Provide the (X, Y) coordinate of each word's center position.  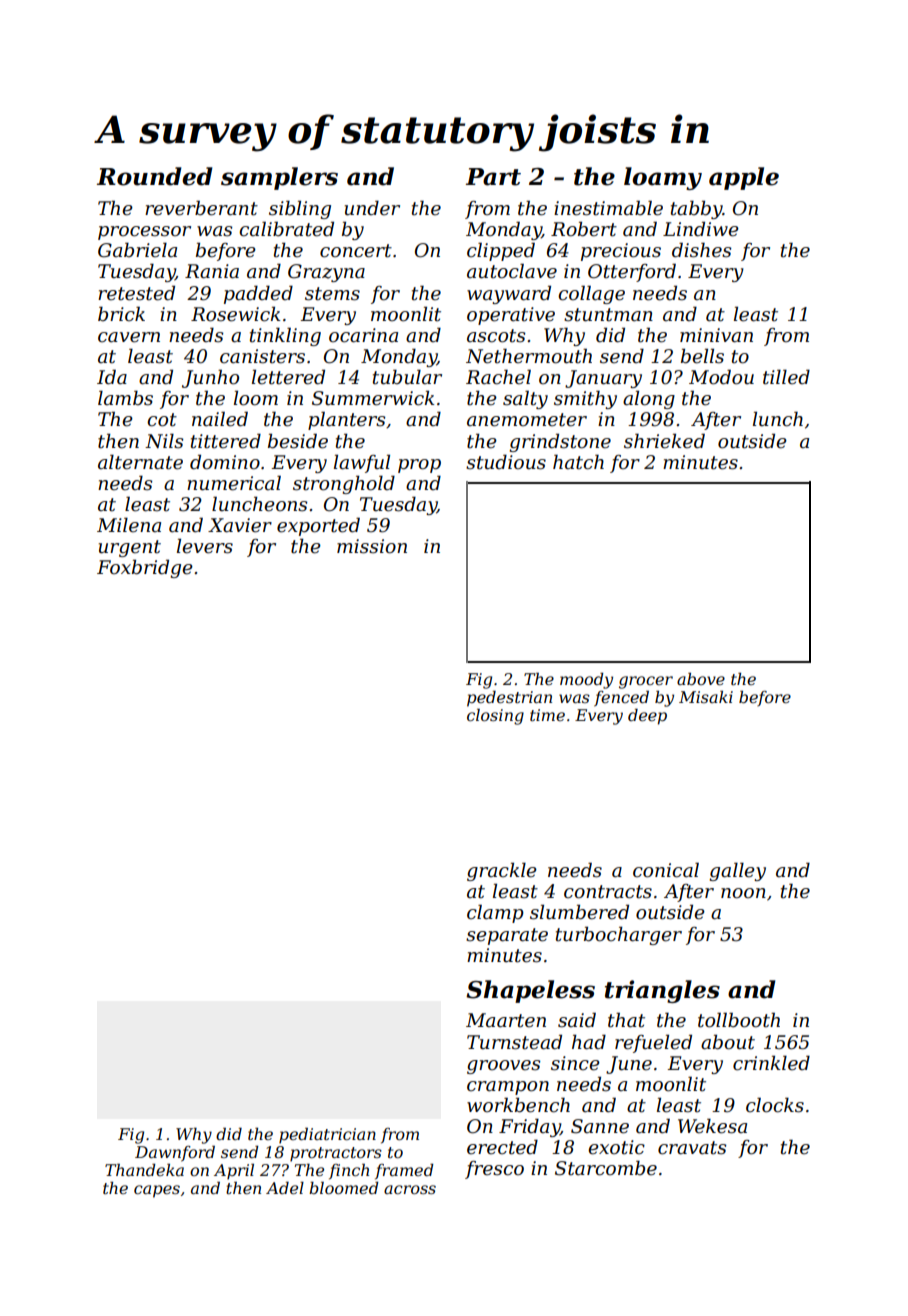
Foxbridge (145, 568)
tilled (786, 377)
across (410, 1189)
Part (493, 177)
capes (157, 1191)
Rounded (154, 176)
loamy (663, 178)
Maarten (506, 1020)
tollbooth (739, 1020)
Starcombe (606, 1168)
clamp (495, 913)
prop (419, 466)
